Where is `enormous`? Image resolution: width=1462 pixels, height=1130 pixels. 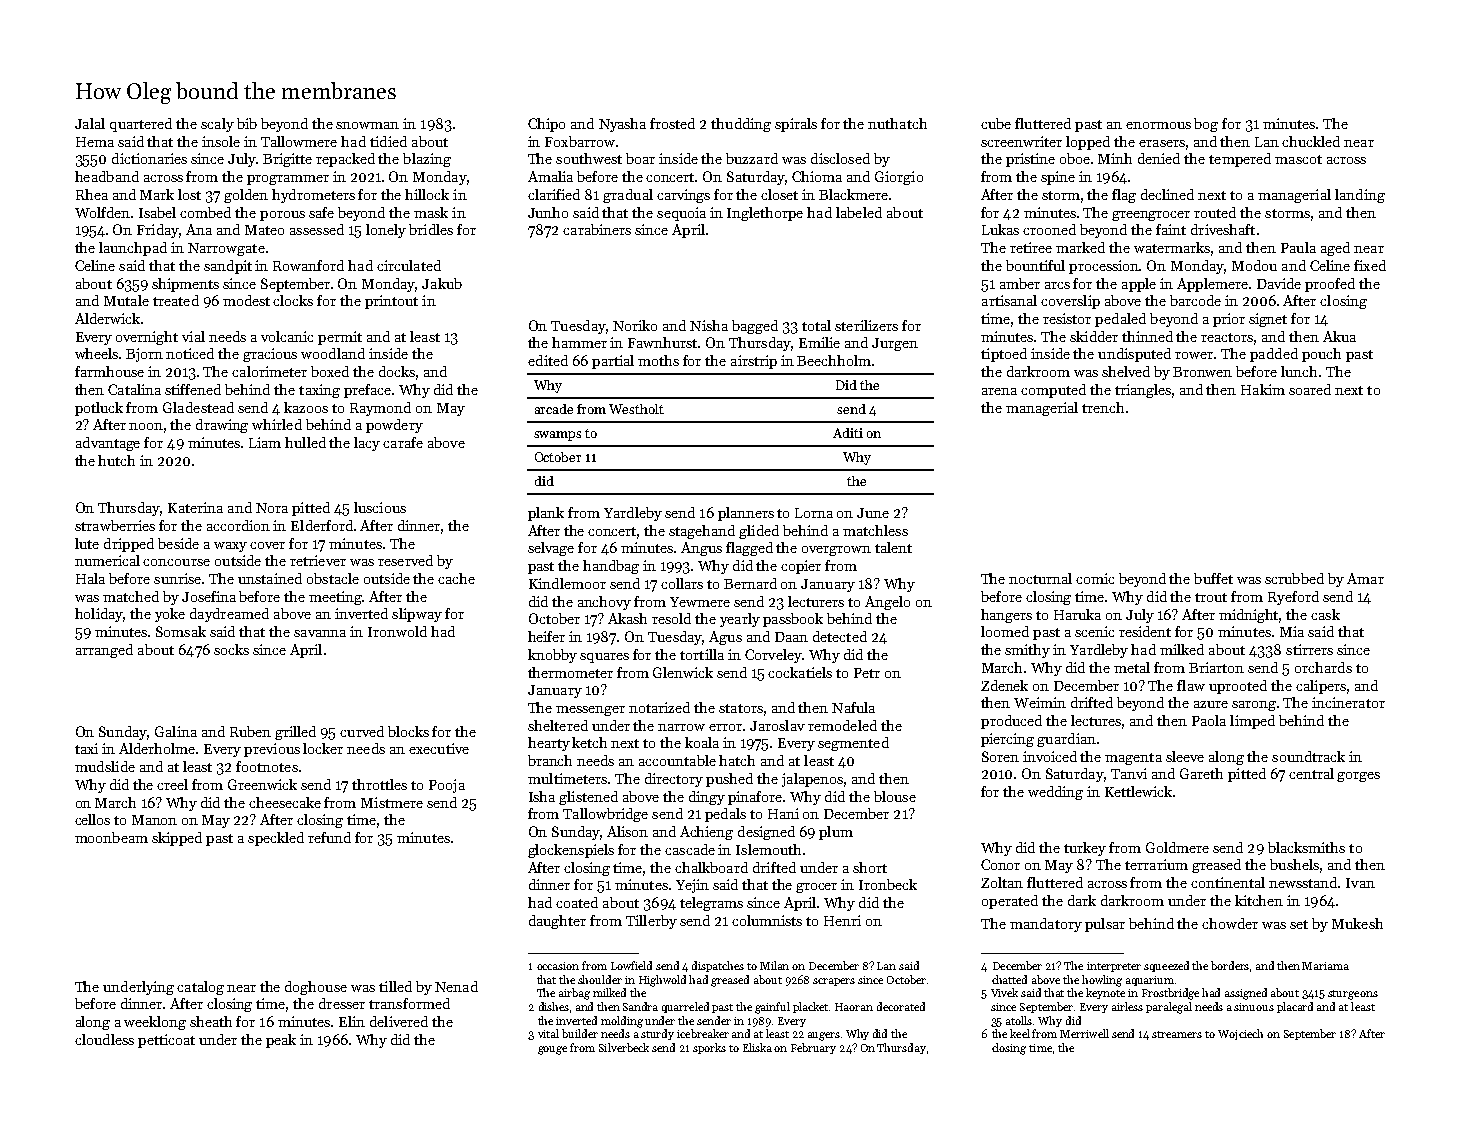 enormous is located at coordinates (1158, 125).
